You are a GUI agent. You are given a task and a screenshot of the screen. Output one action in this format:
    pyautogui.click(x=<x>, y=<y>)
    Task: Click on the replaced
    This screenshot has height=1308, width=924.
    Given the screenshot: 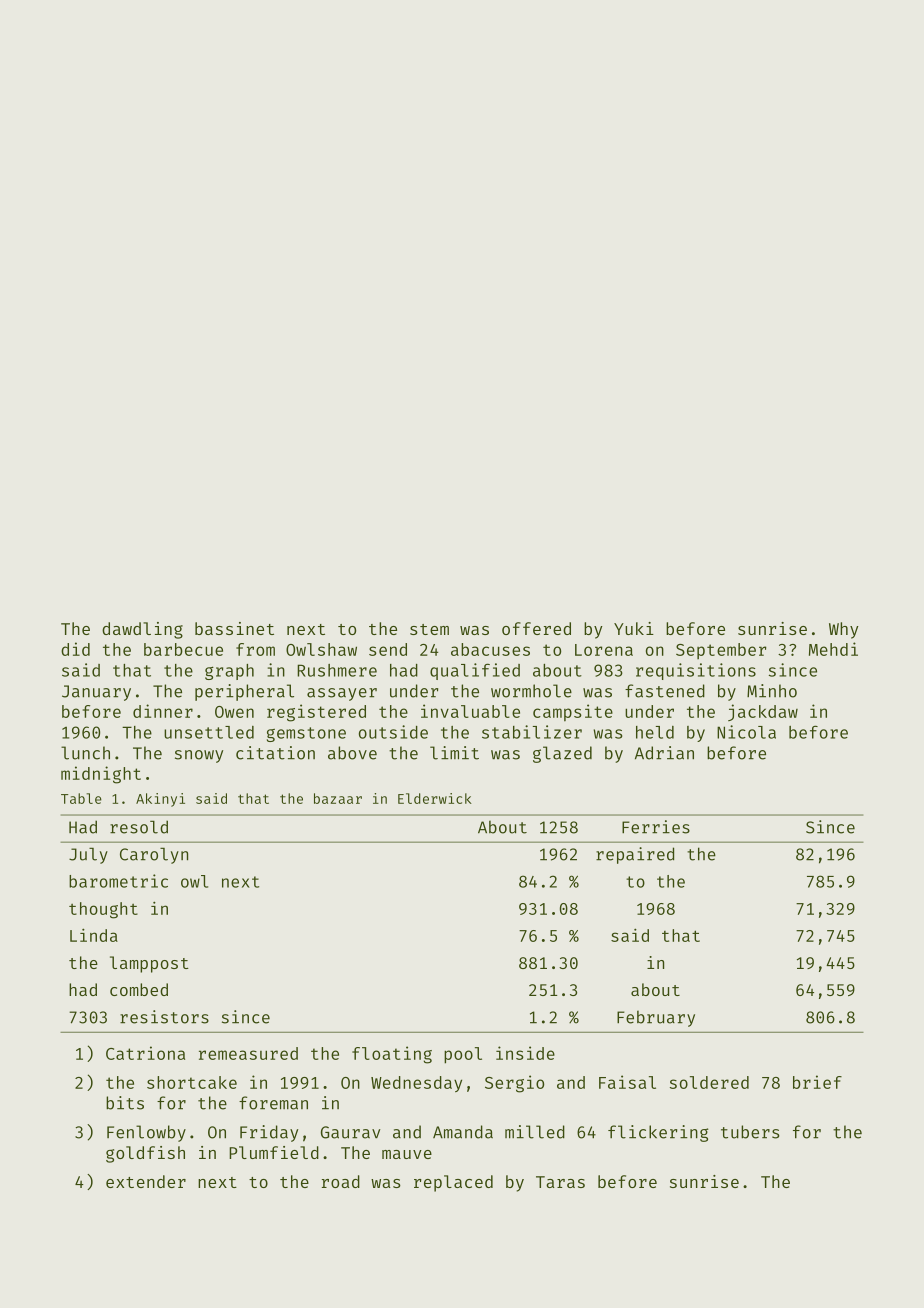 What is the action you would take?
    pyautogui.click(x=453, y=1183)
